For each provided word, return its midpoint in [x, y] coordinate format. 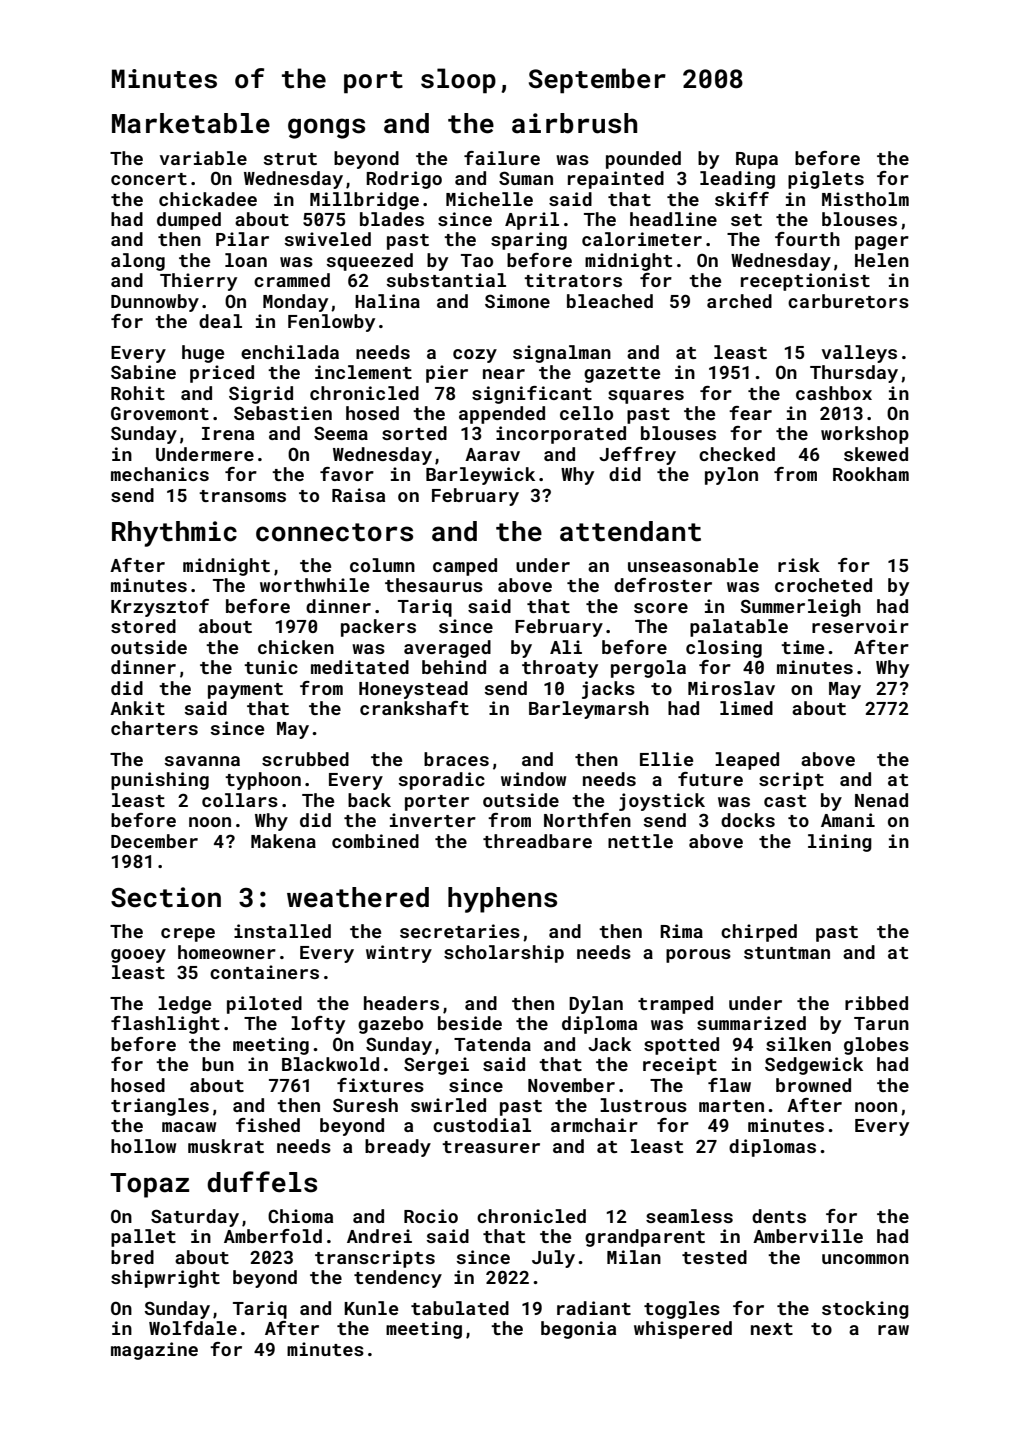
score [661, 608]
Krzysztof [160, 608]
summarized [751, 1023]
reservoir [860, 626]
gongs [326, 128]
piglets [826, 180]
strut [290, 159]
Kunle [371, 1308]
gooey [138, 956]
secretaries [460, 931]
